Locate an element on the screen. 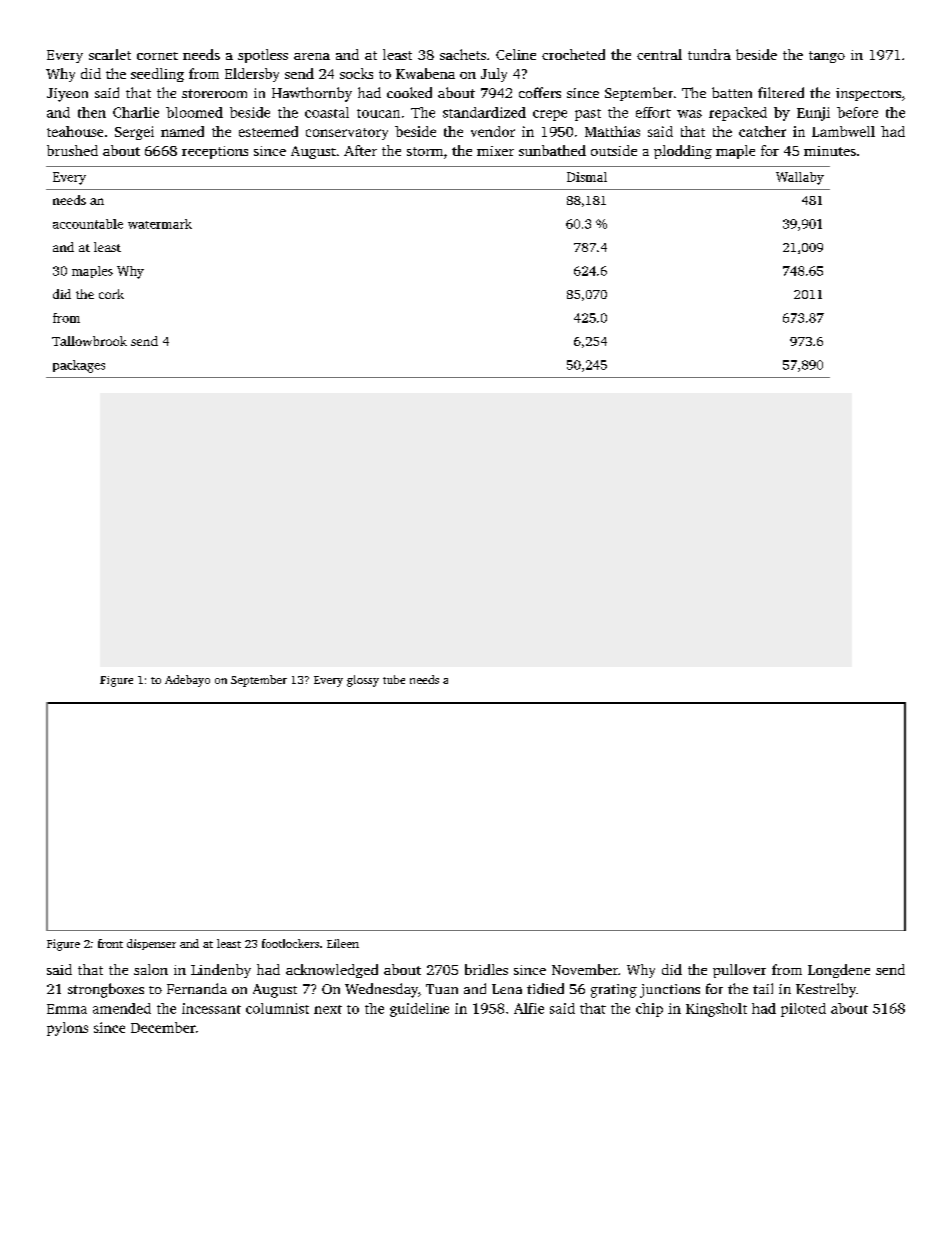 The width and height of the screenshot is (952, 1233). Tallowbrook is located at coordinates (89, 341).
